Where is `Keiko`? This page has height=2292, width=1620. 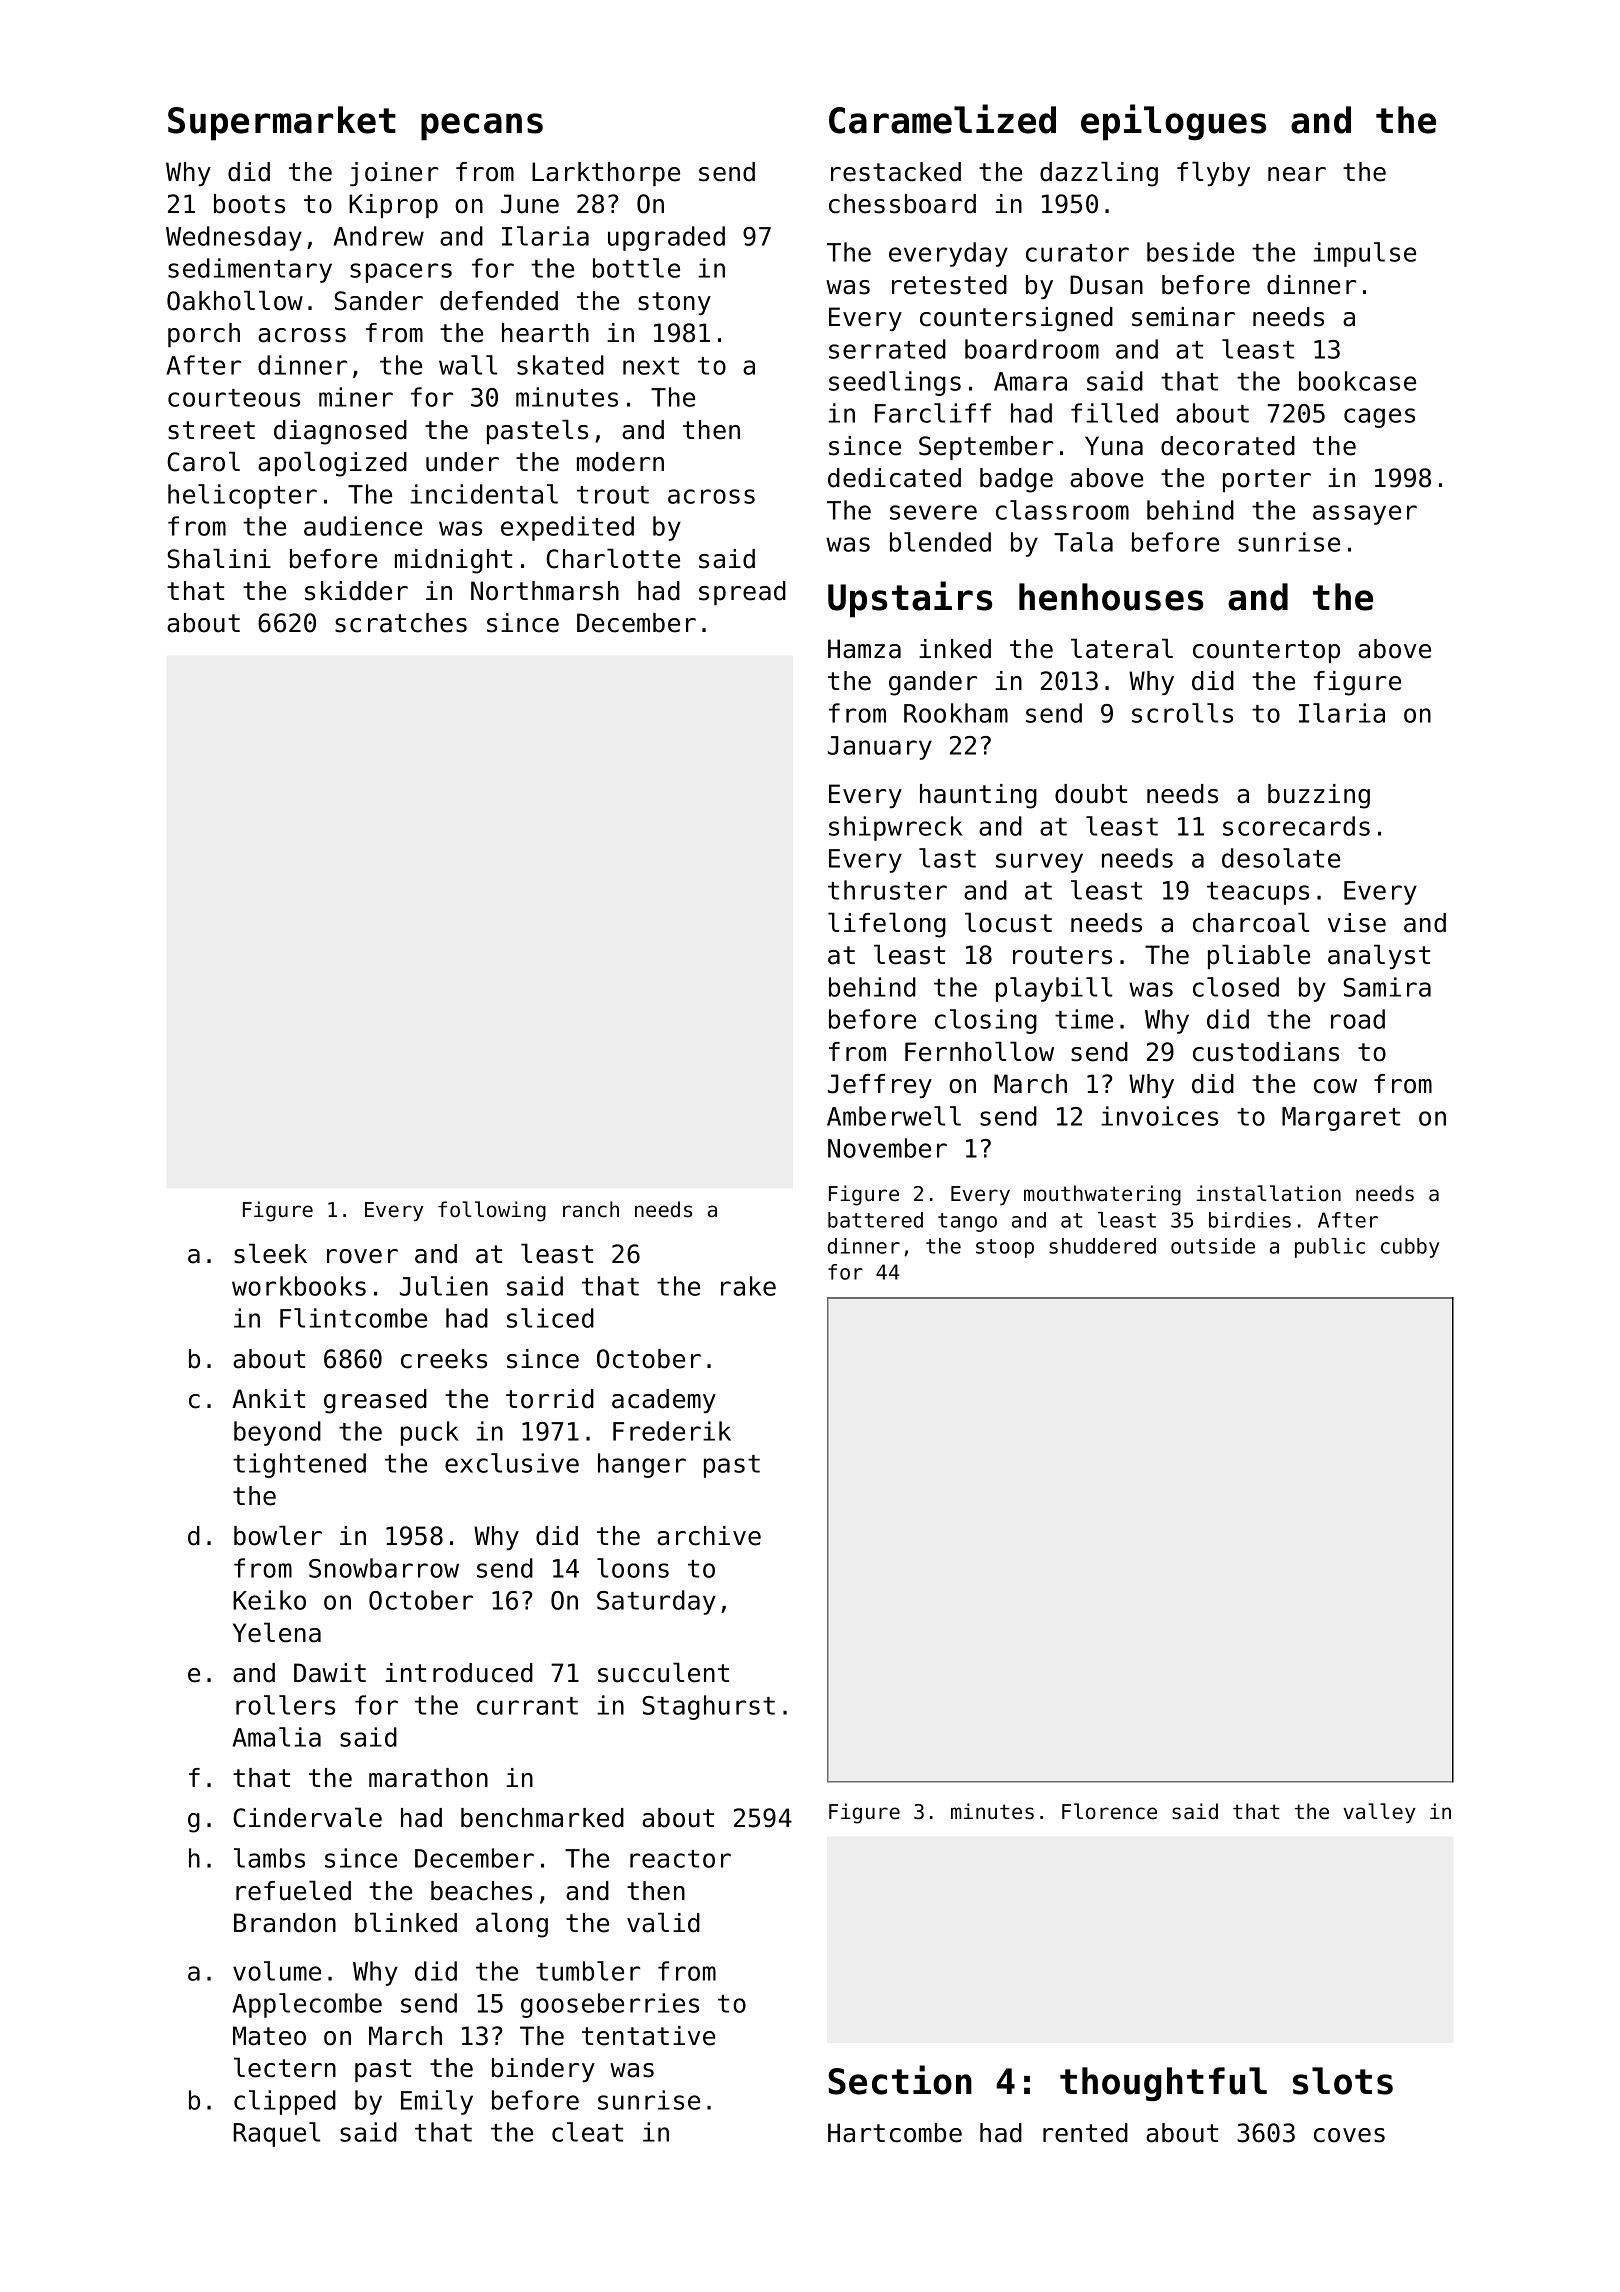
Keiko is located at coordinates (269, 1600).
